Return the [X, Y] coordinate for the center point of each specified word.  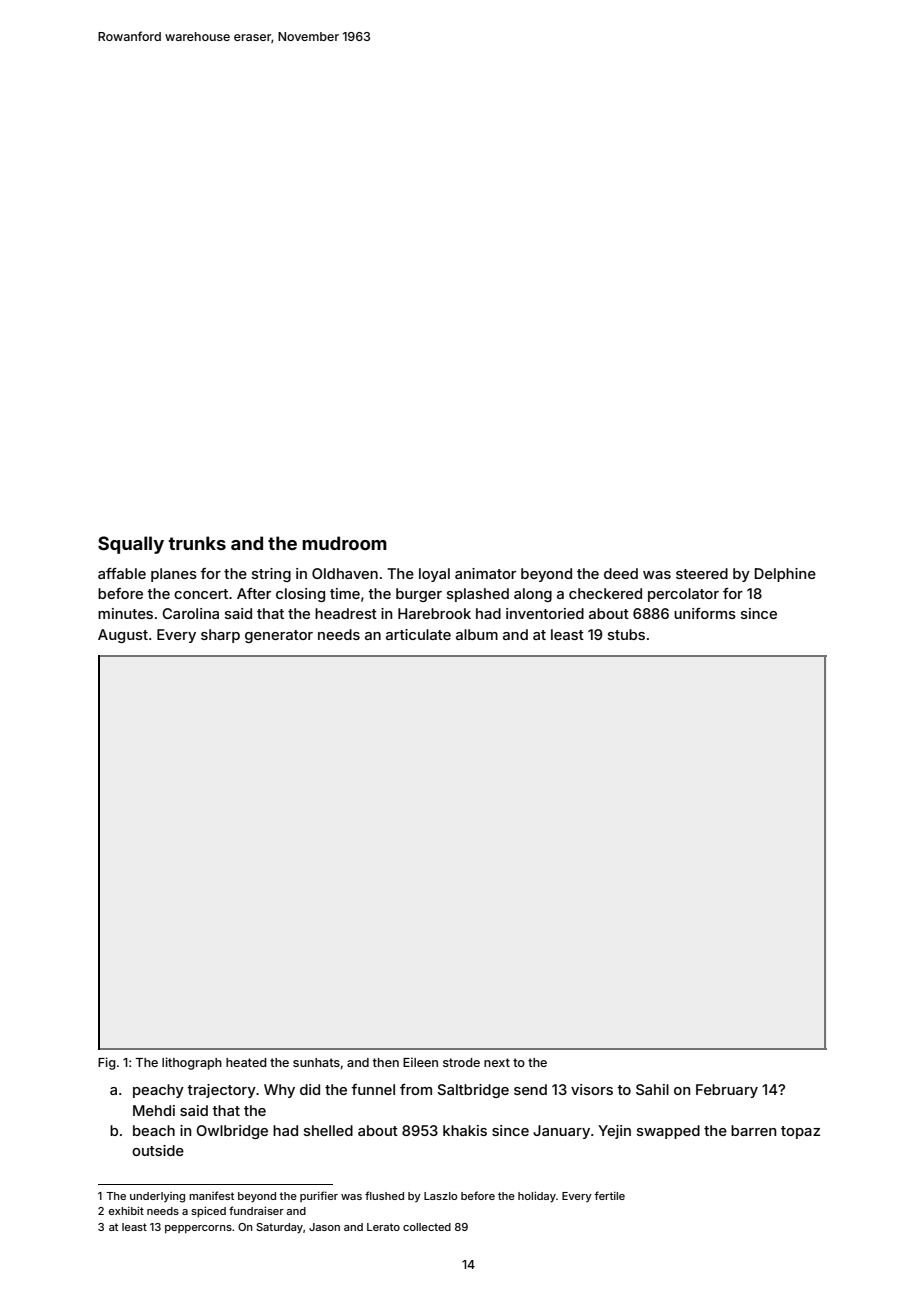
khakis [465, 1130]
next [497, 1062]
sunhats [316, 1062]
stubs [626, 634]
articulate [418, 634]
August [123, 636]
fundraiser [256, 1210]
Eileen [420, 1062]
